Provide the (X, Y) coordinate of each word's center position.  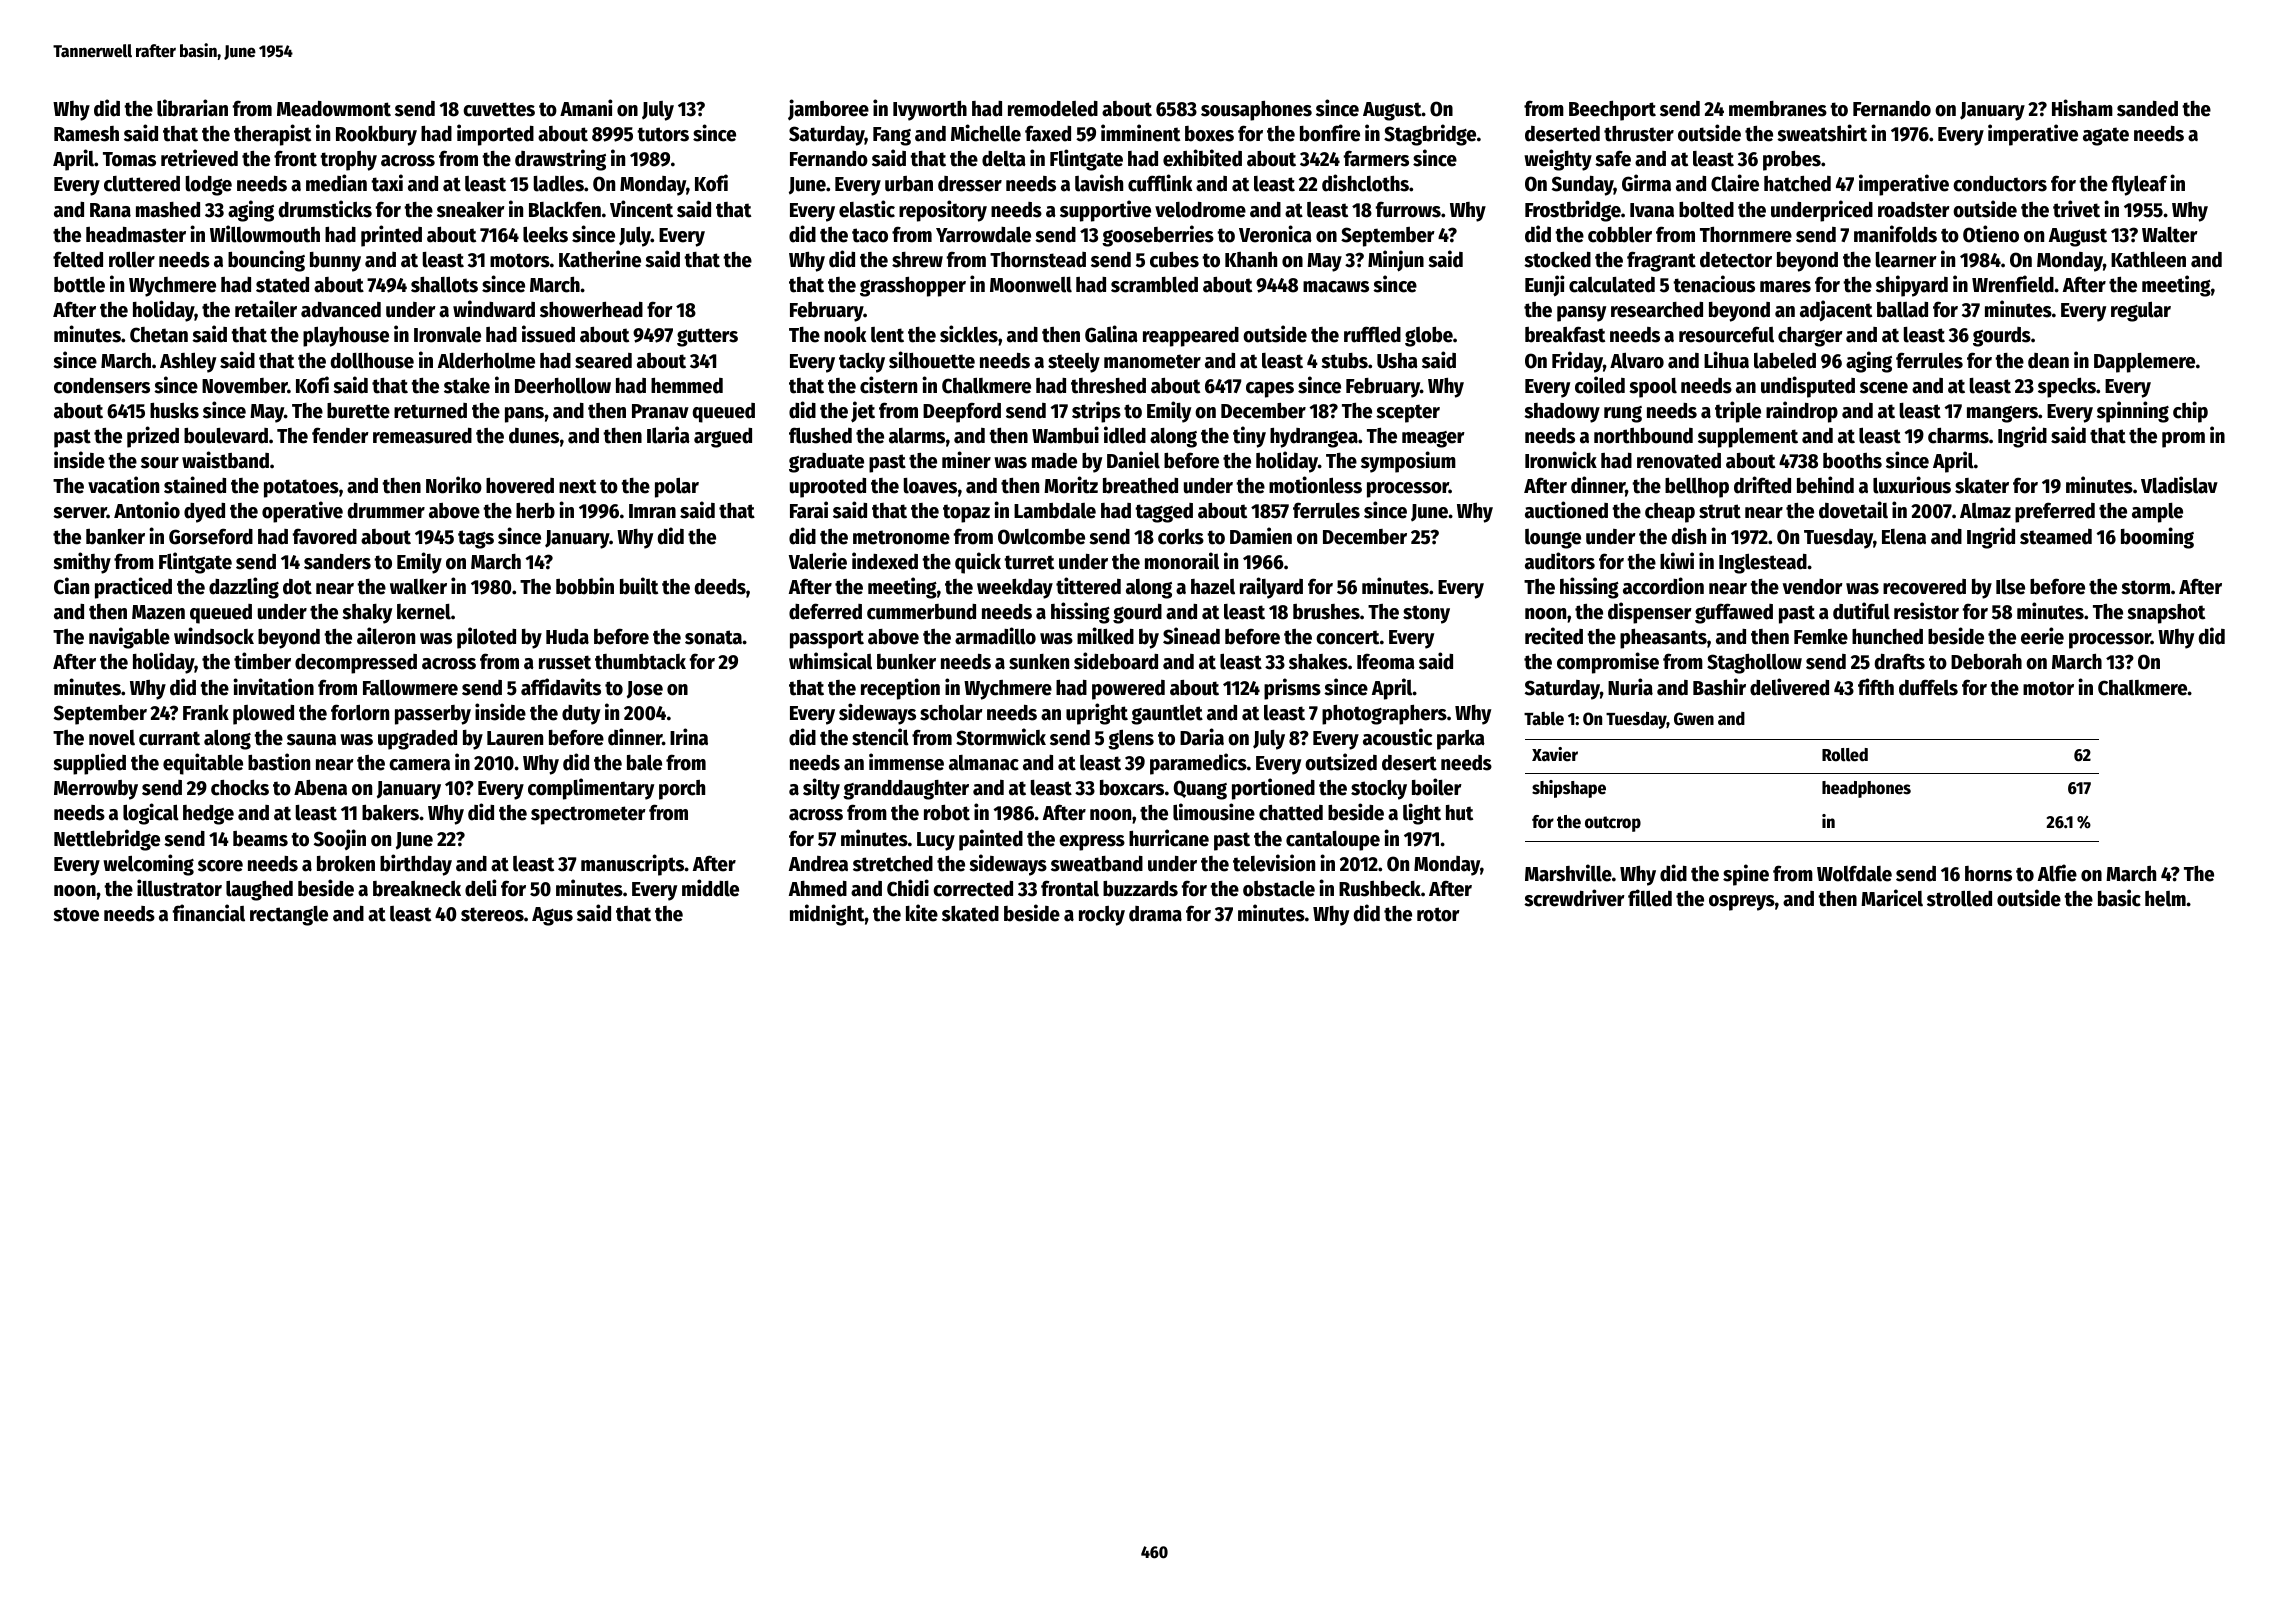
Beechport (1612, 111)
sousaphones (1256, 111)
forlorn (360, 712)
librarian (192, 108)
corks (1181, 537)
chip (2190, 412)
